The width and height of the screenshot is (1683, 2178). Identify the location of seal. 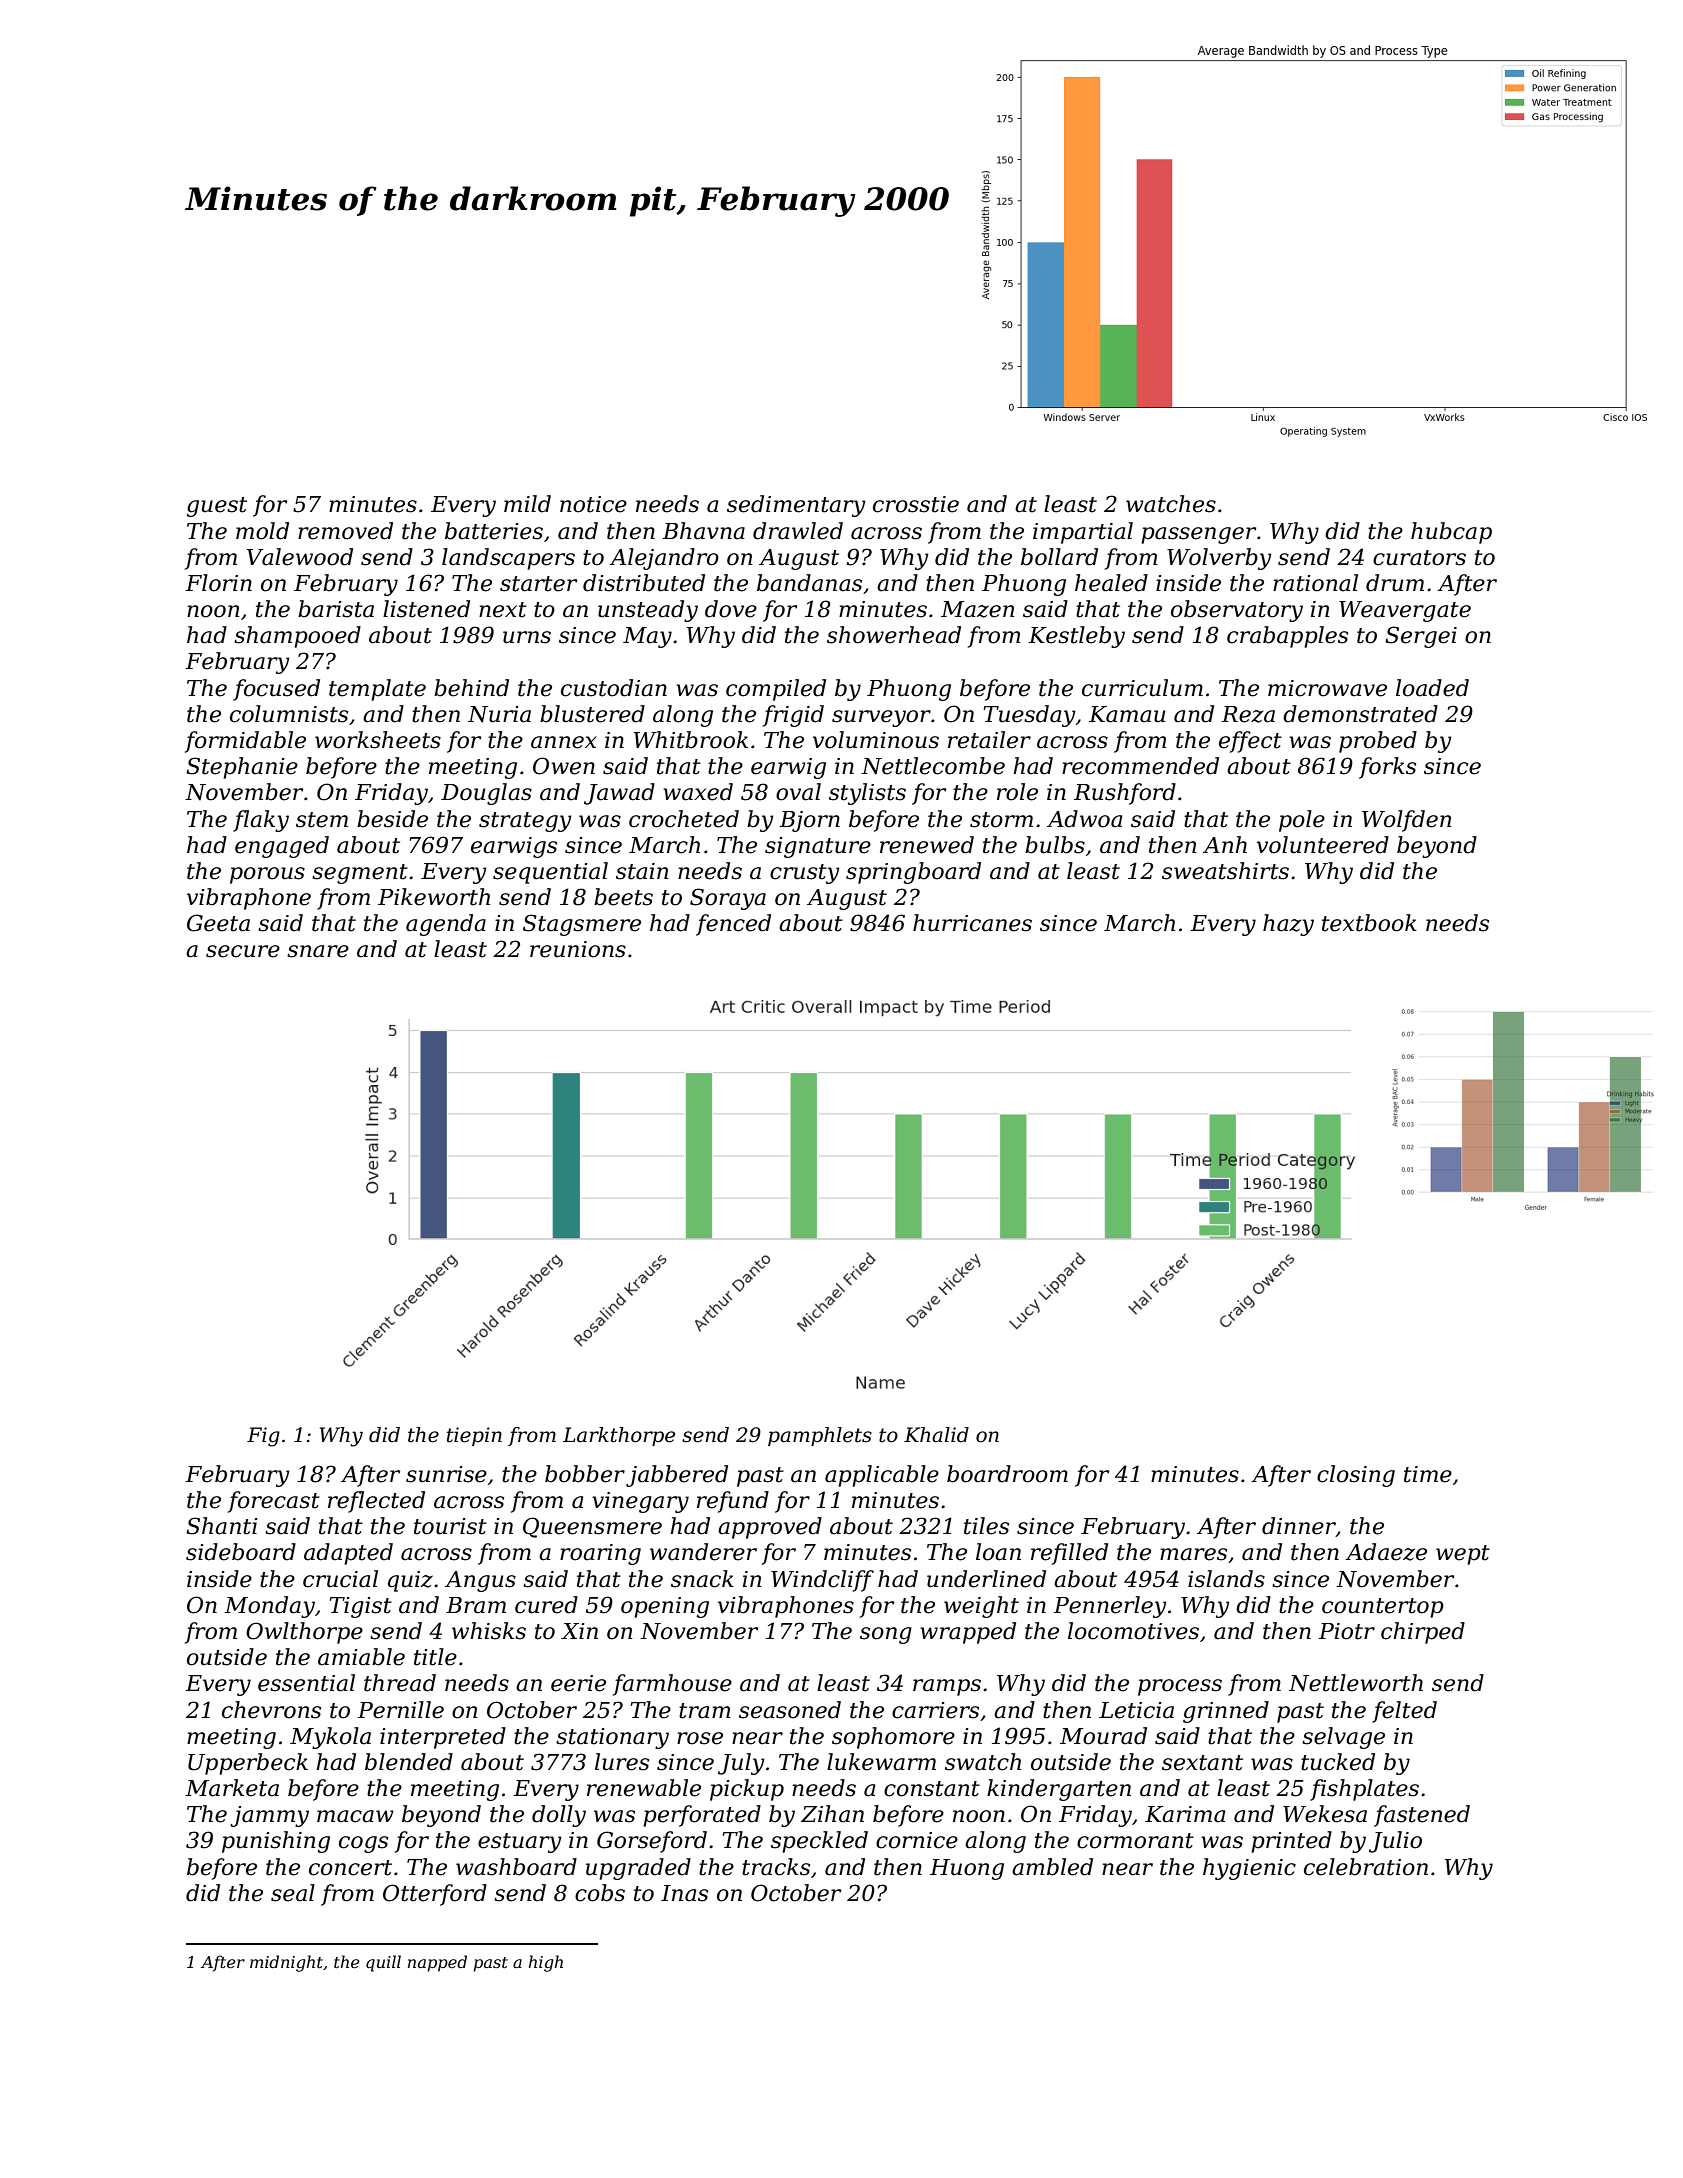
(293, 1893).
